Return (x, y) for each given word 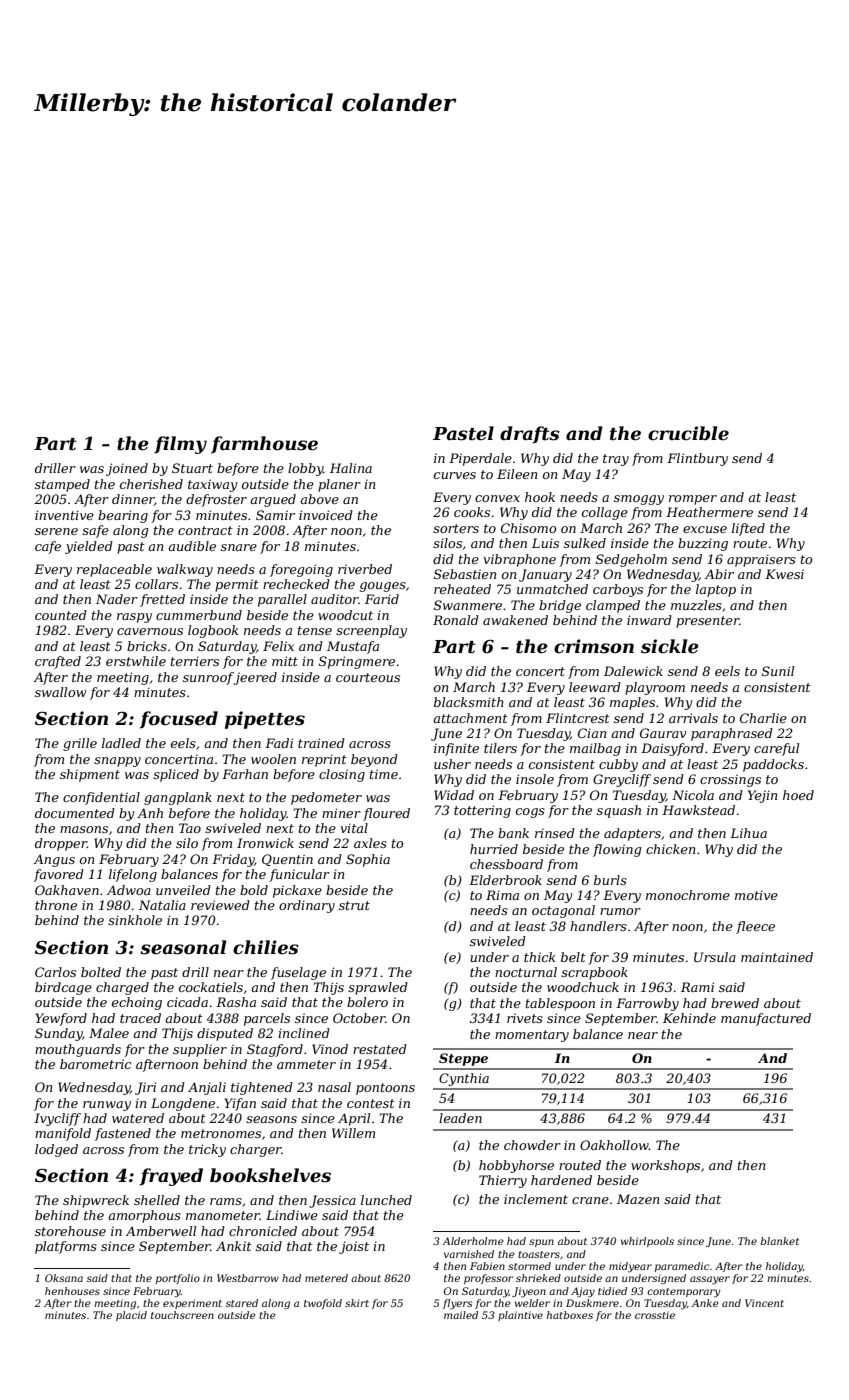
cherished (151, 484)
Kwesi (784, 574)
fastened (123, 1134)
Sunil (778, 671)
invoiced (326, 515)
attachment (470, 718)
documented (75, 813)
